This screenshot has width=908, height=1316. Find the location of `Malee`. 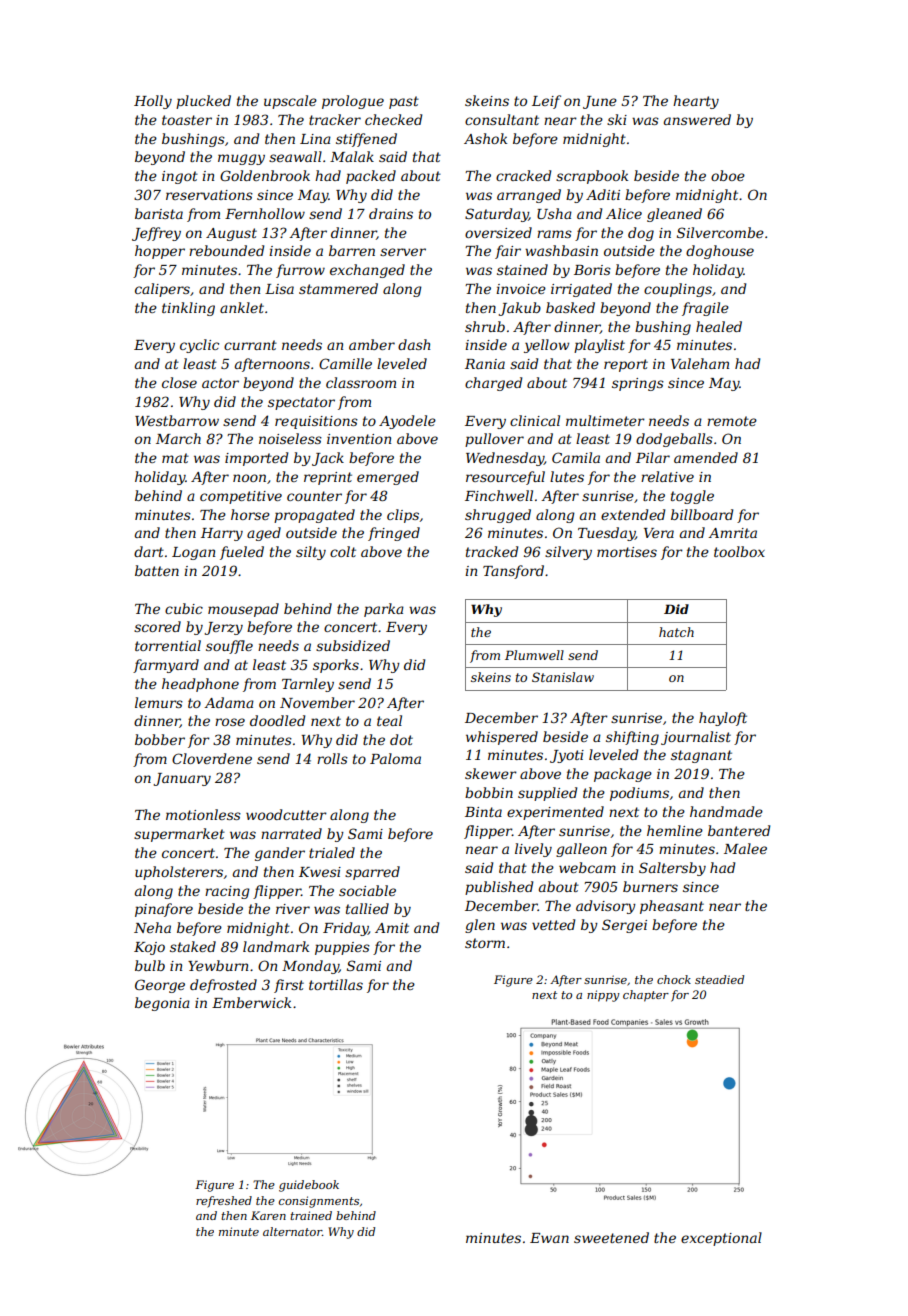

Malee is located at coordinates (745, 848).
